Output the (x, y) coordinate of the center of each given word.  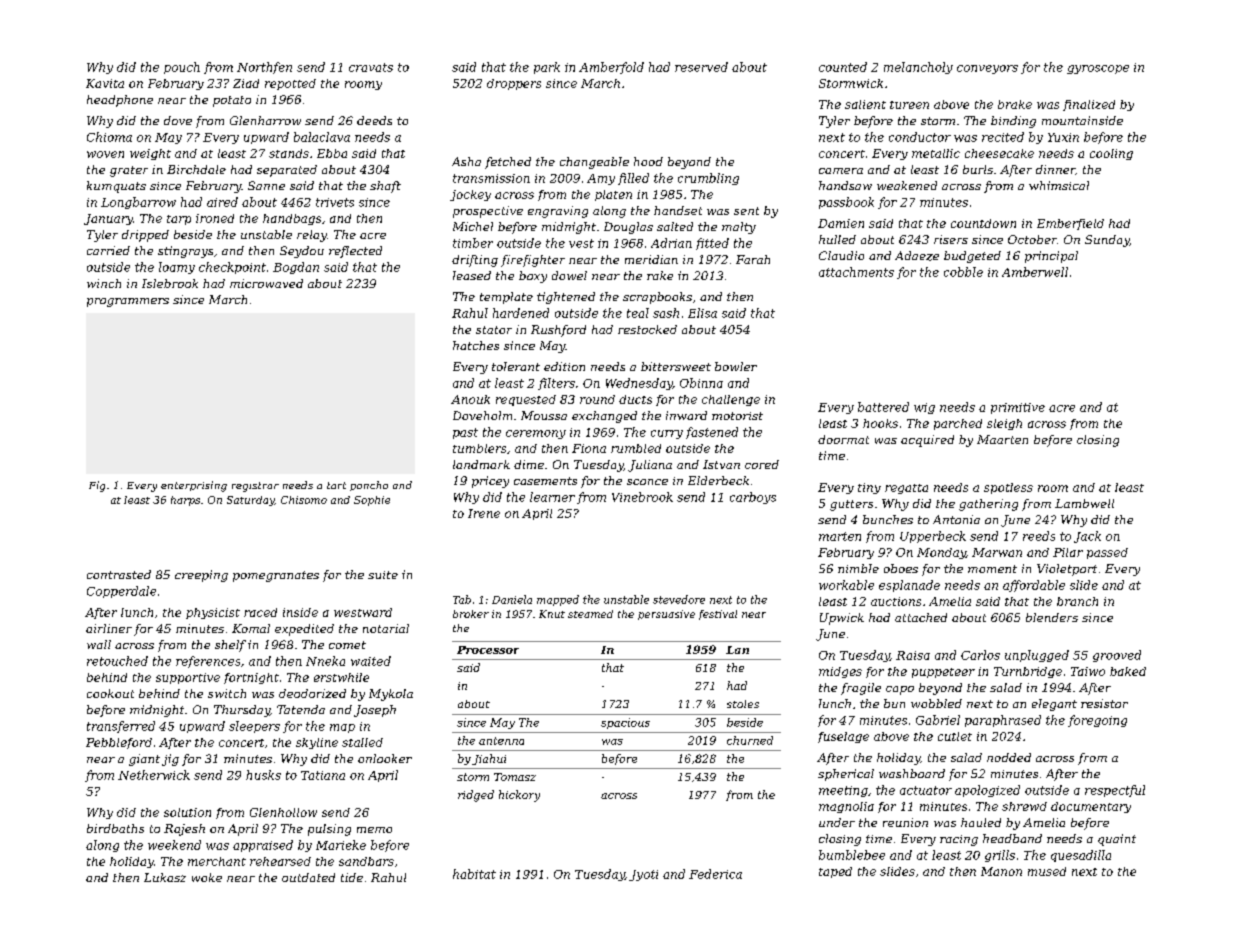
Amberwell (1035, 272)
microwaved (266, 283)
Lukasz (165, 877)
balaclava (322, 137)
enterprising (194, 486)
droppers (514, 84)
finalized (1089, 105)
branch (1077, 601)
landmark (481, 464)
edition (564, 366)
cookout (110, 693)
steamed (590, 614)
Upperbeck (933, 537)
